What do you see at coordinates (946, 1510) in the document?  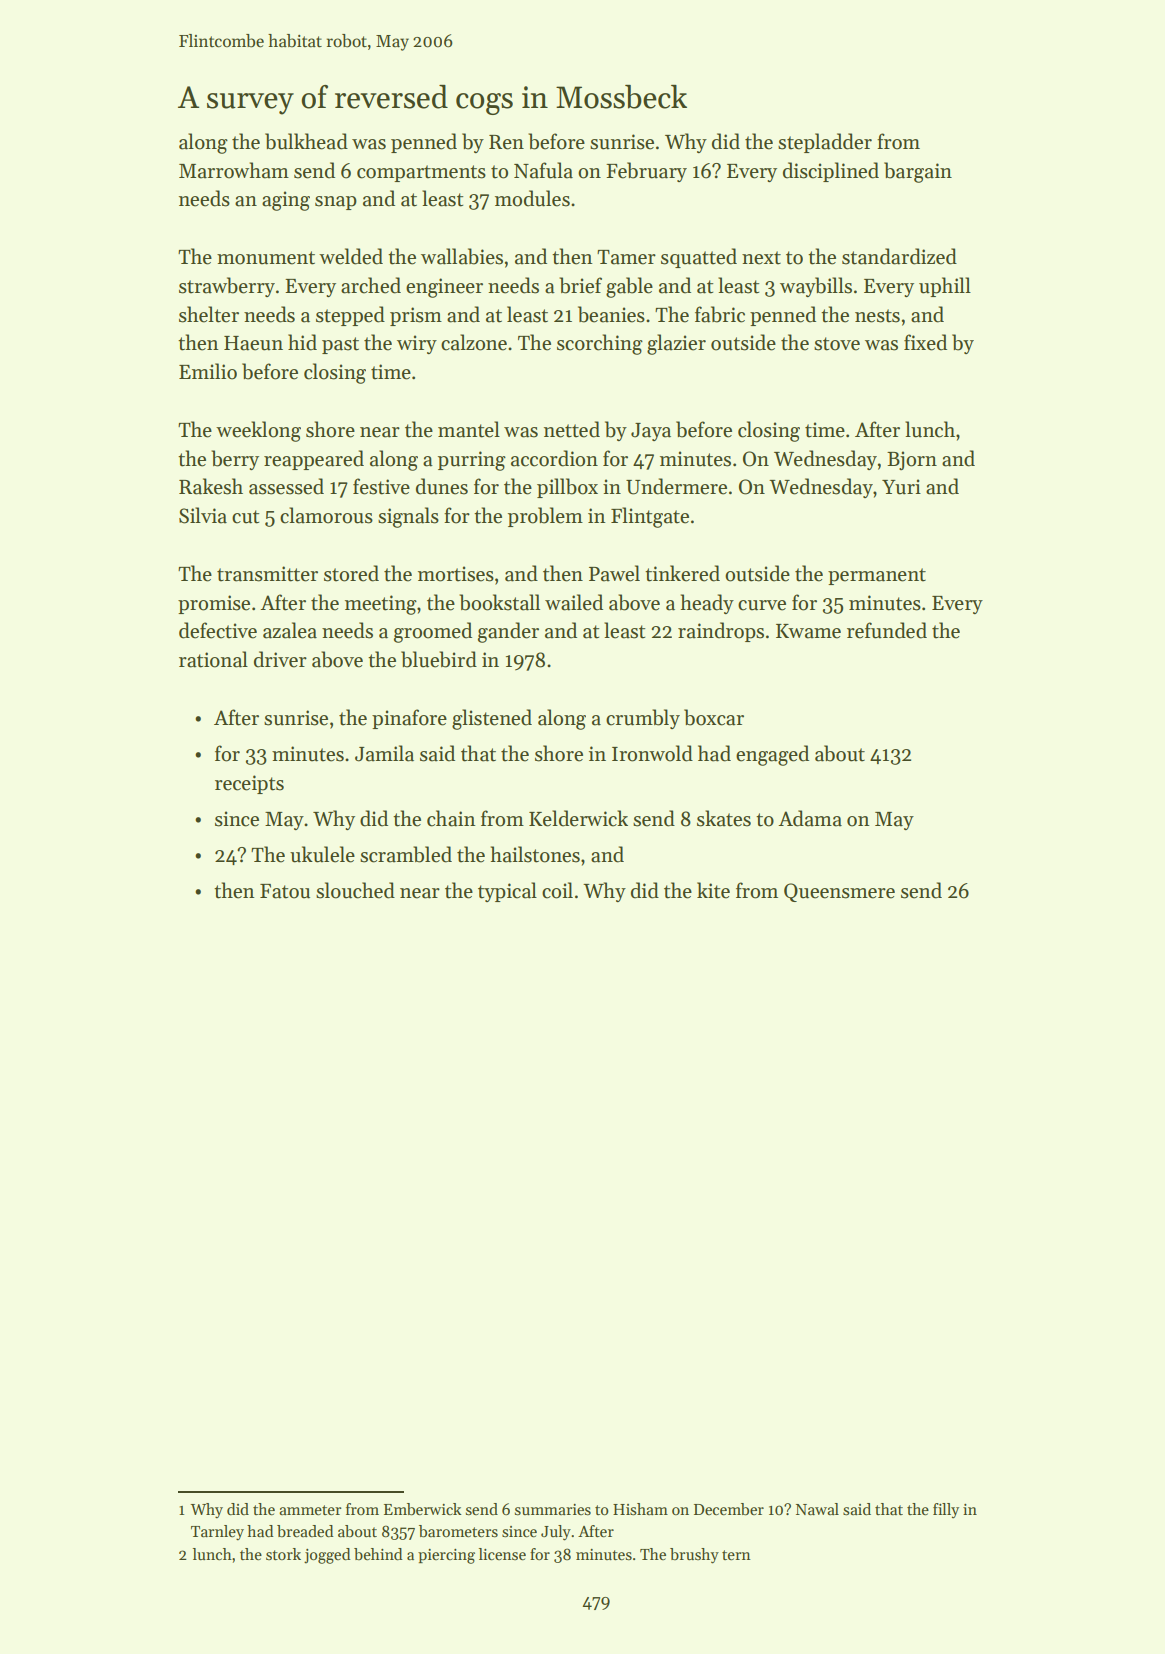 I see `filly` at bounding box center [946, 1510].
